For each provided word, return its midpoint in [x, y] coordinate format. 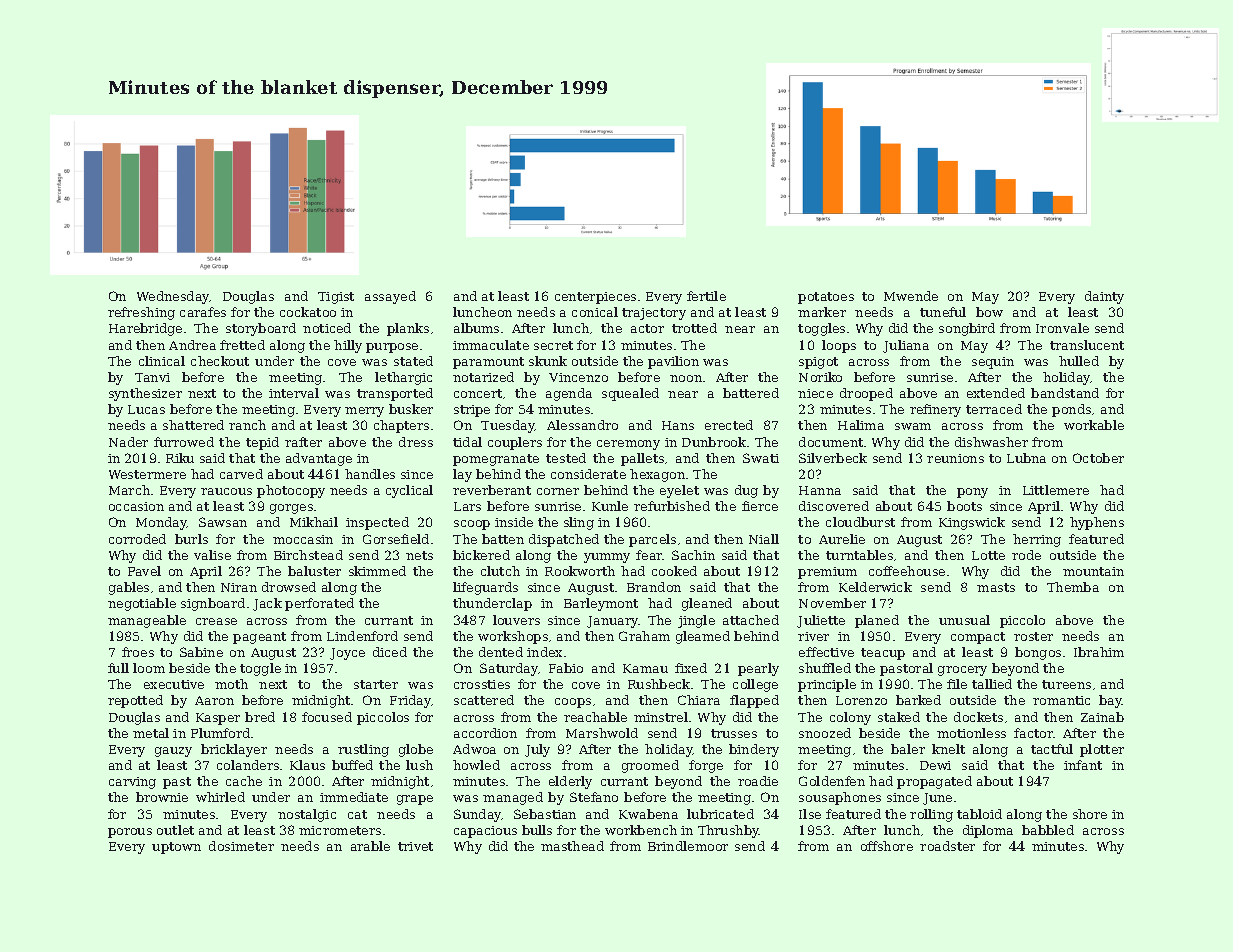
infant [1083, 765]
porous [130, 833]
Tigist [336, 298]
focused [327, 717]
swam [913, 426]
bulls [537, 830]
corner [558, 491]
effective [826, 652]
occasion [136, 506]
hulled [1079, 361]
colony [850, 718]
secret [553, 345]
